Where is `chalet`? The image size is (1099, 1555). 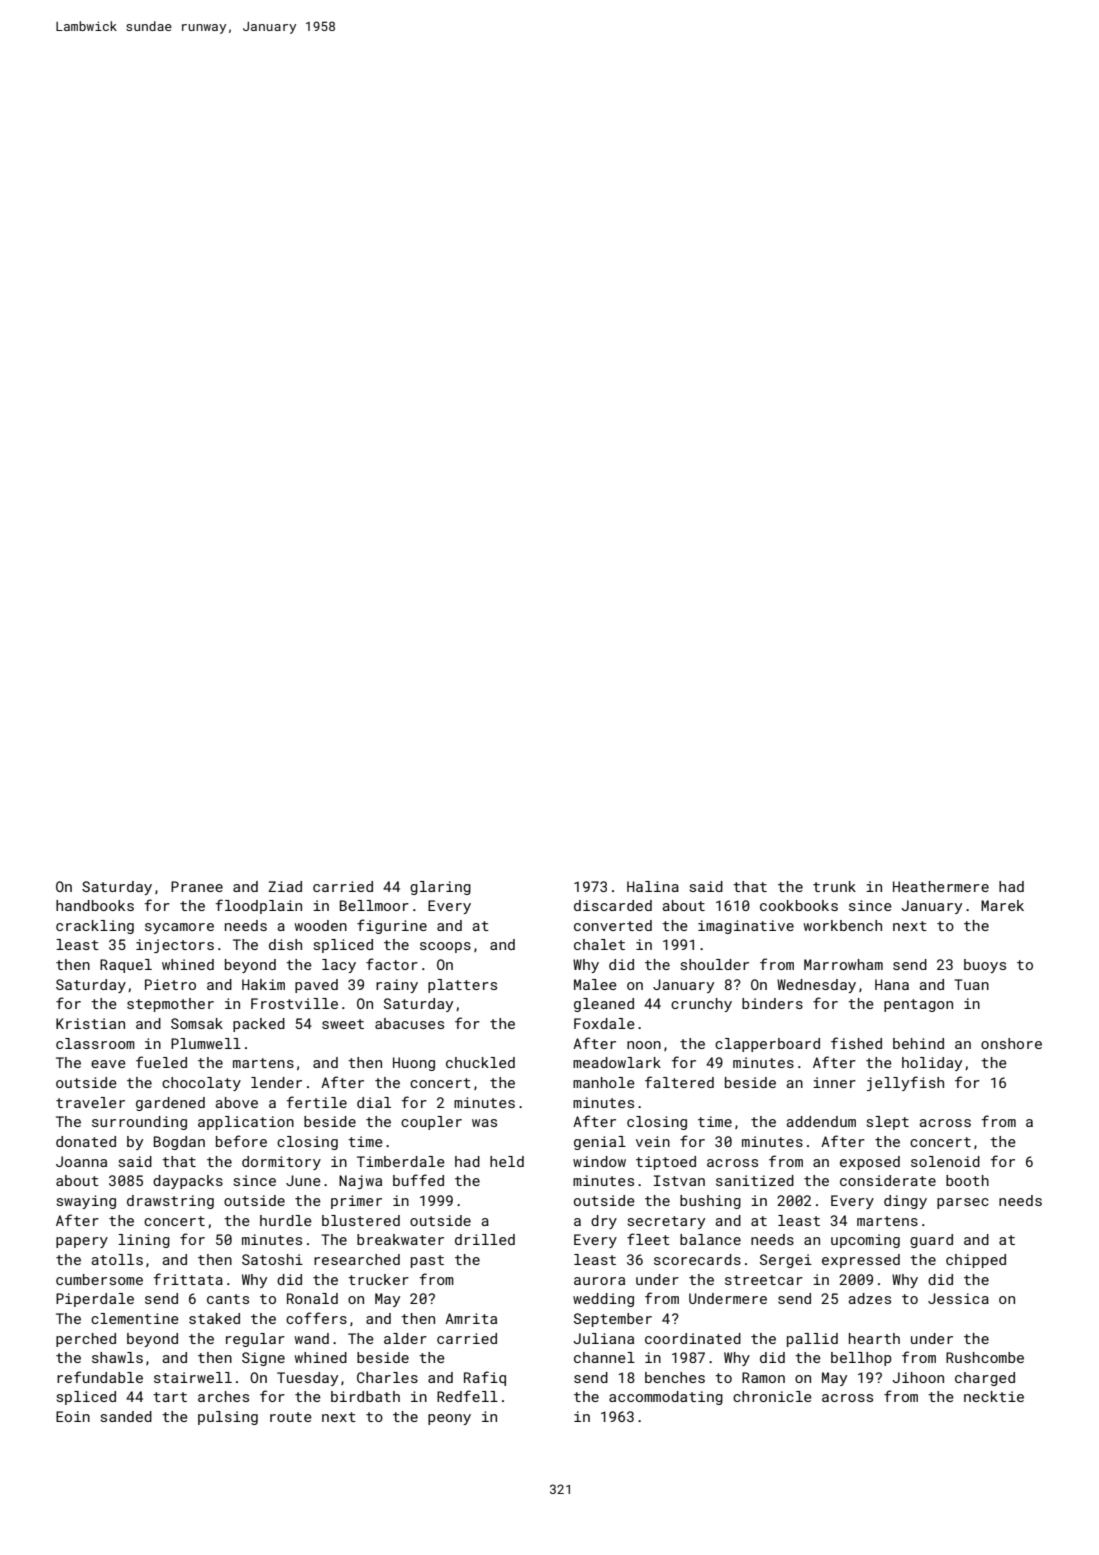 chalet is located at coordinates (599, 944).
